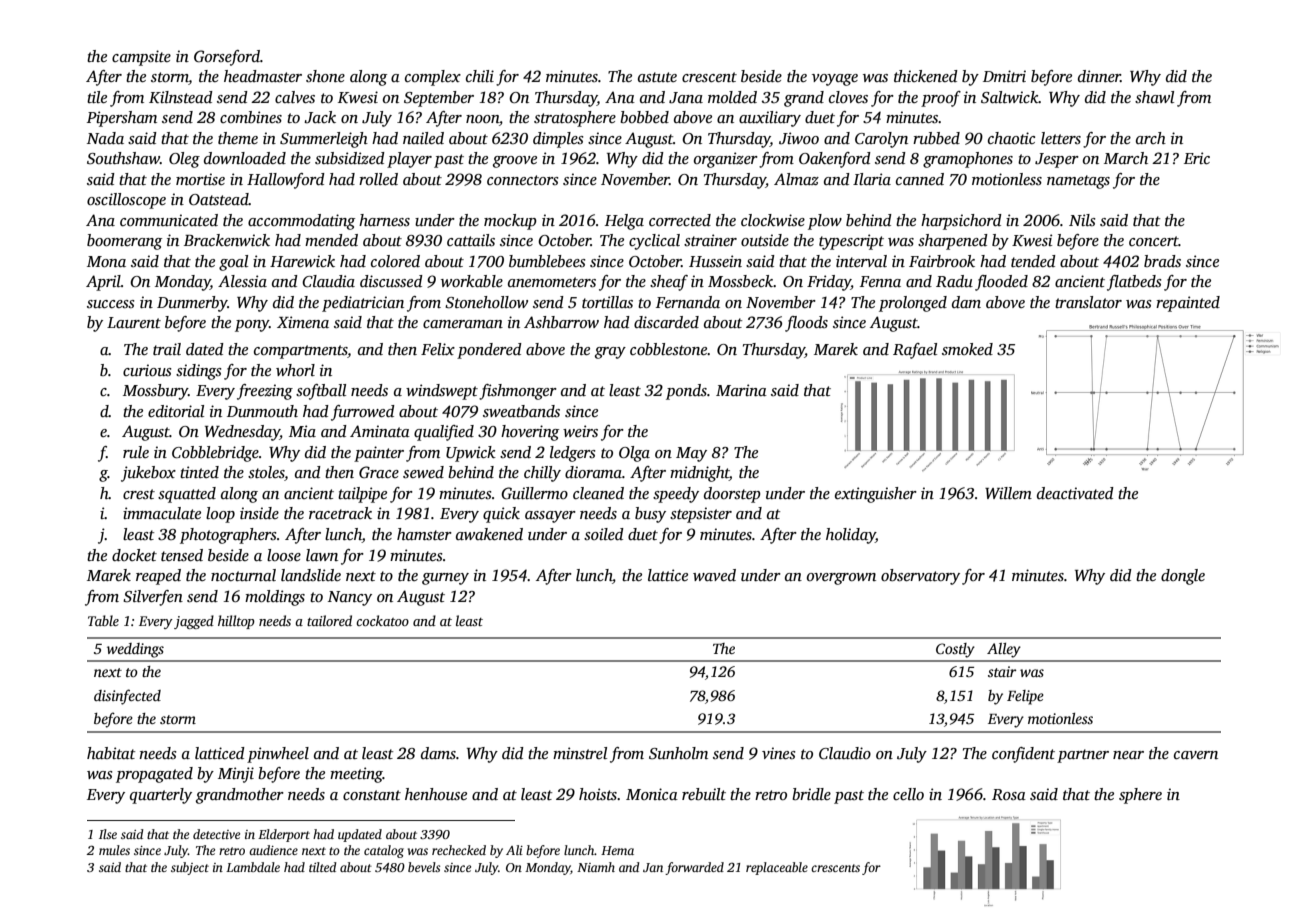 This screenshot has width=1308, height=924. I want to click on astute, so click(657, 77).
